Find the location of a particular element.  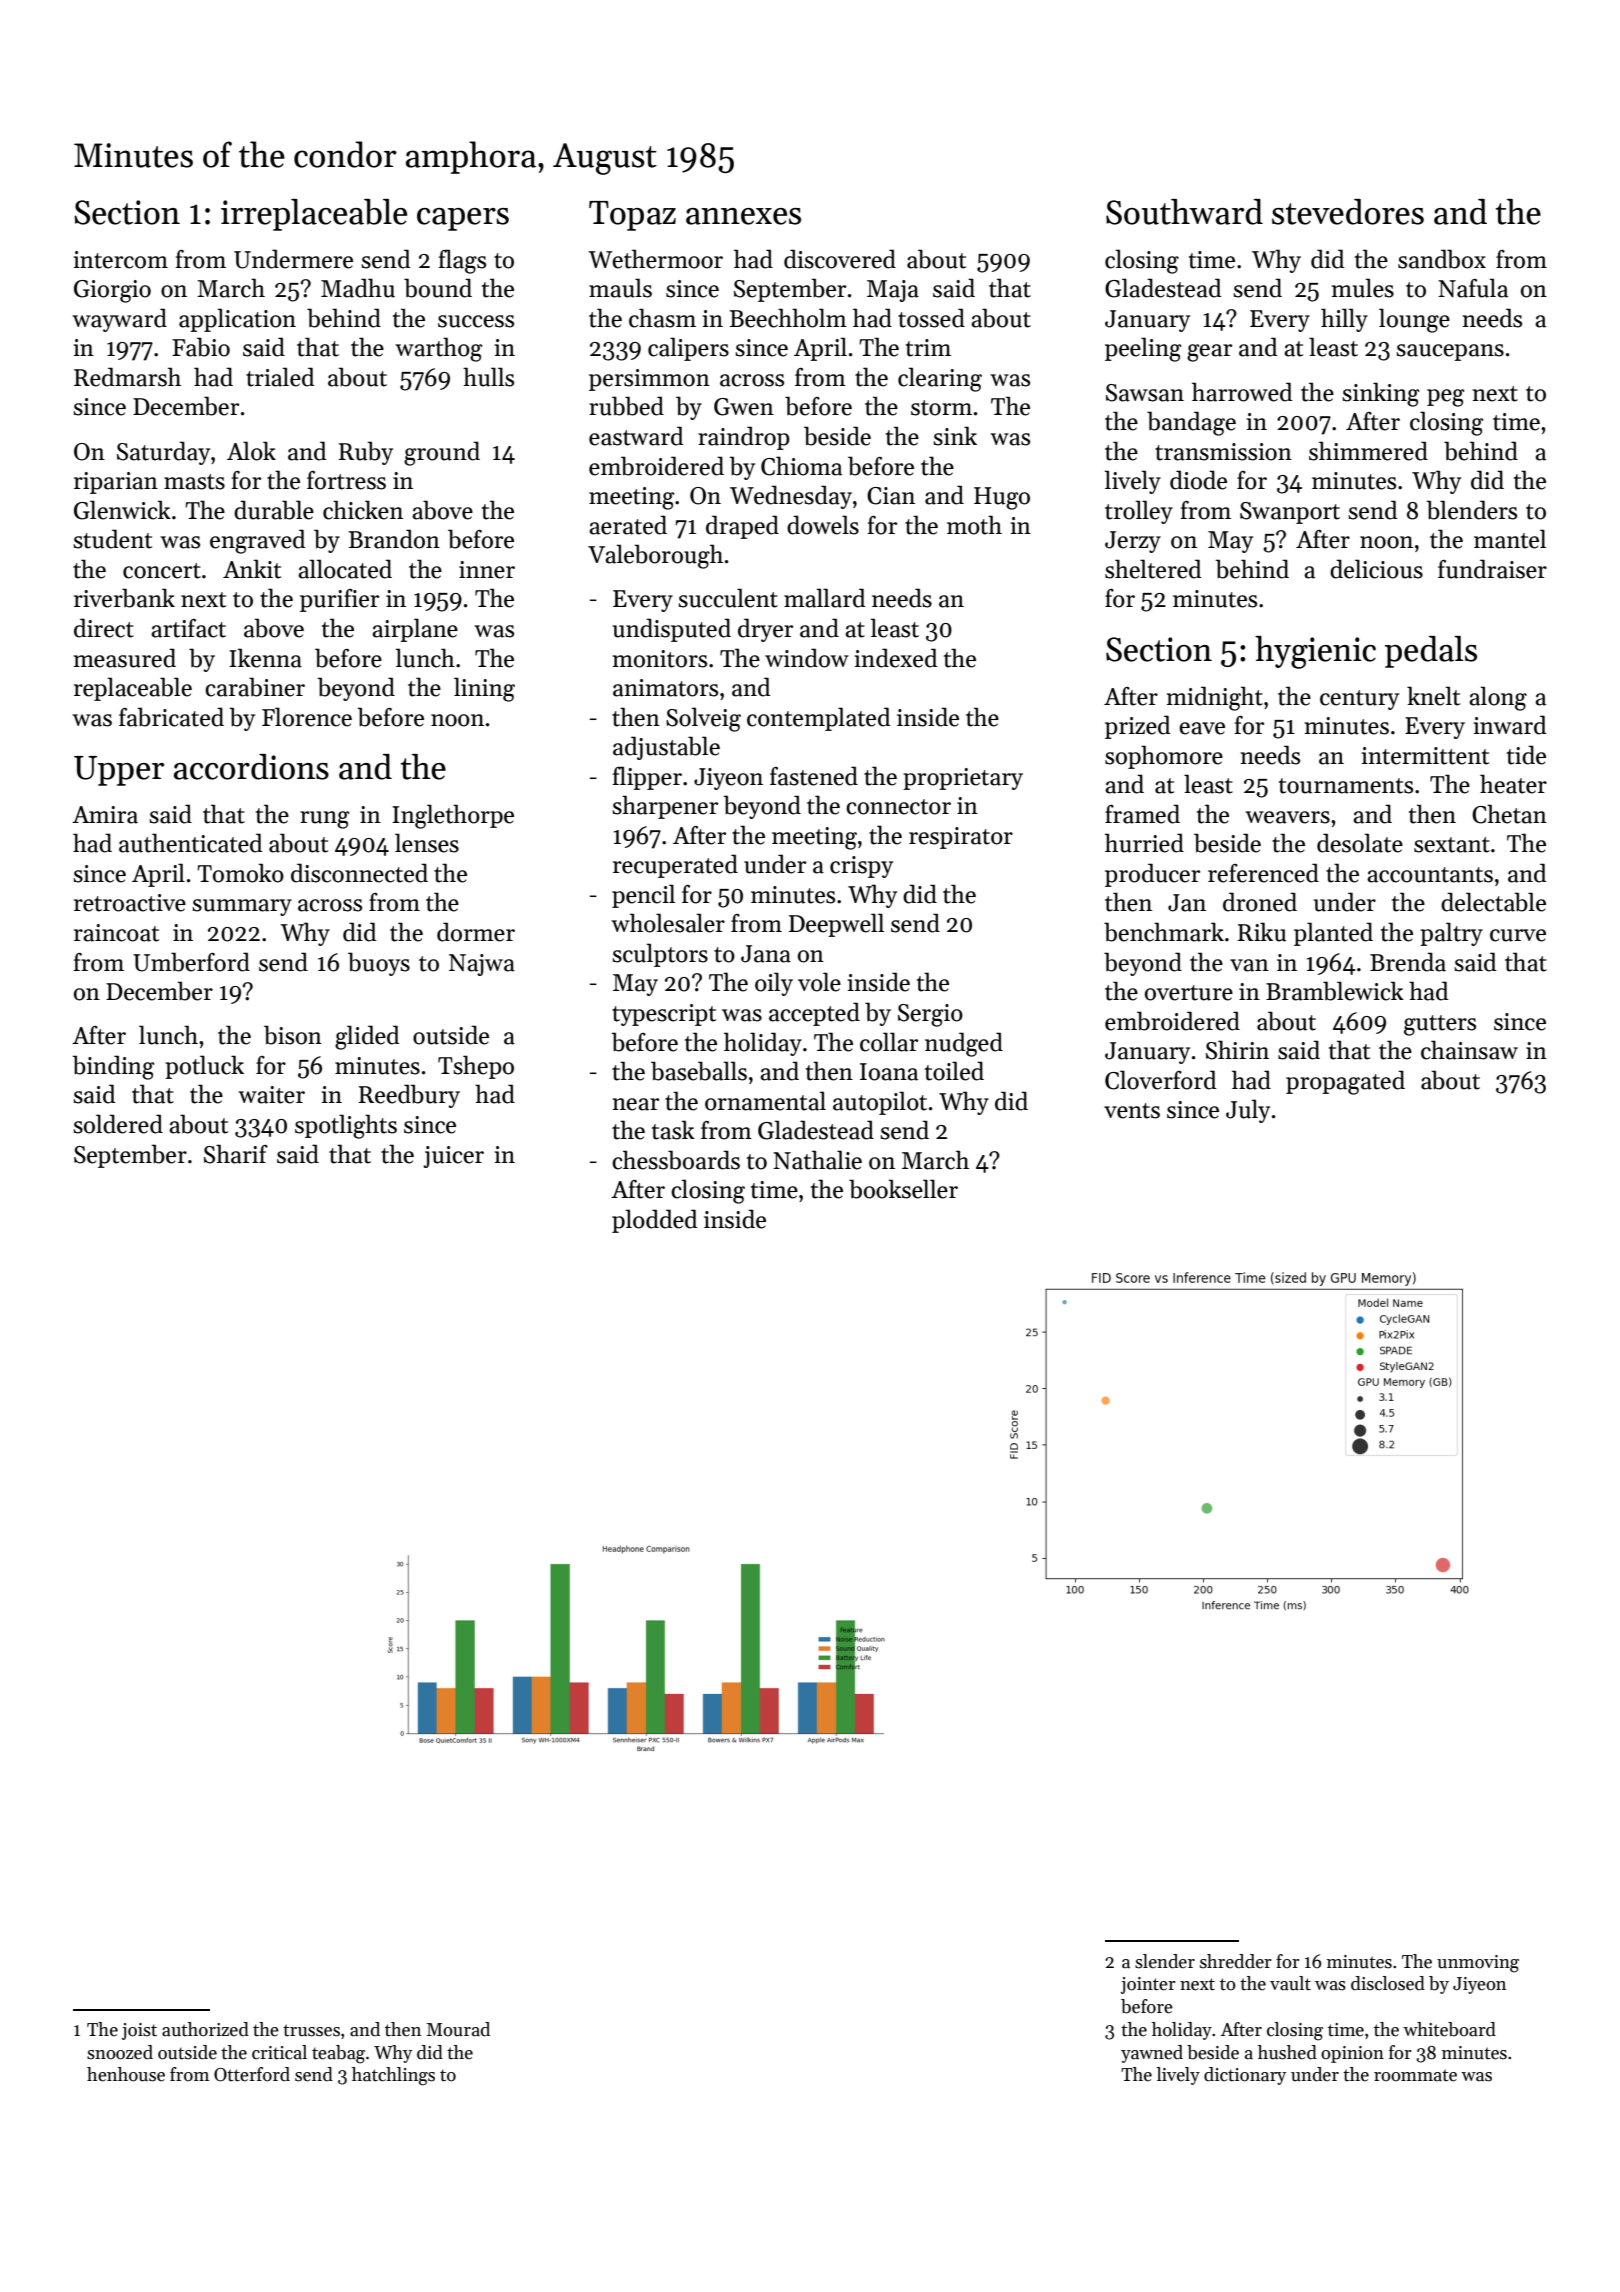

Sharif is located at coordinates (236, 1154).
